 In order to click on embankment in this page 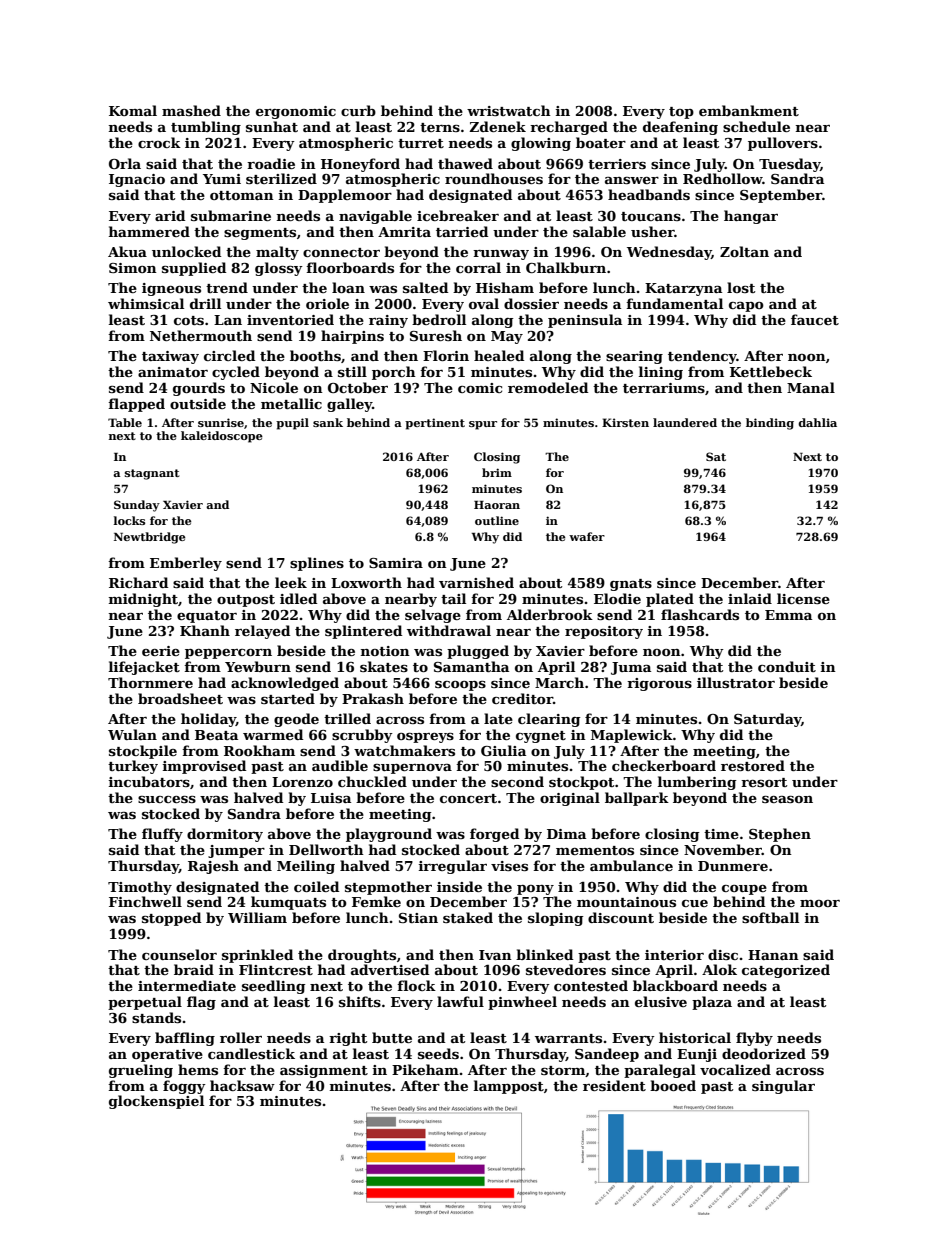, I will do `click(749, 110)`.
